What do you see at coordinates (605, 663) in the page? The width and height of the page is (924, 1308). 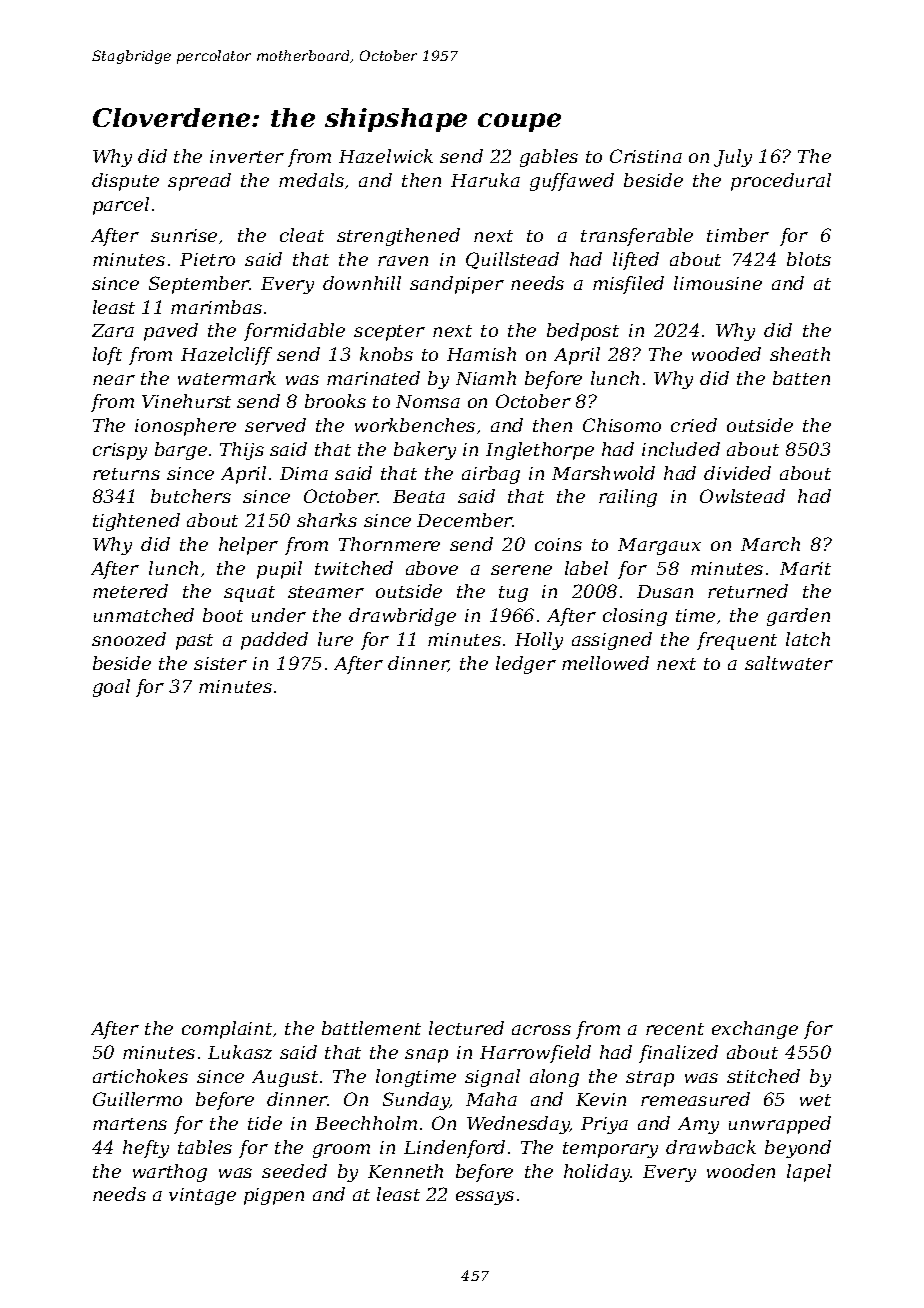 I see `mellowed` at bounding box center [605, 663].
